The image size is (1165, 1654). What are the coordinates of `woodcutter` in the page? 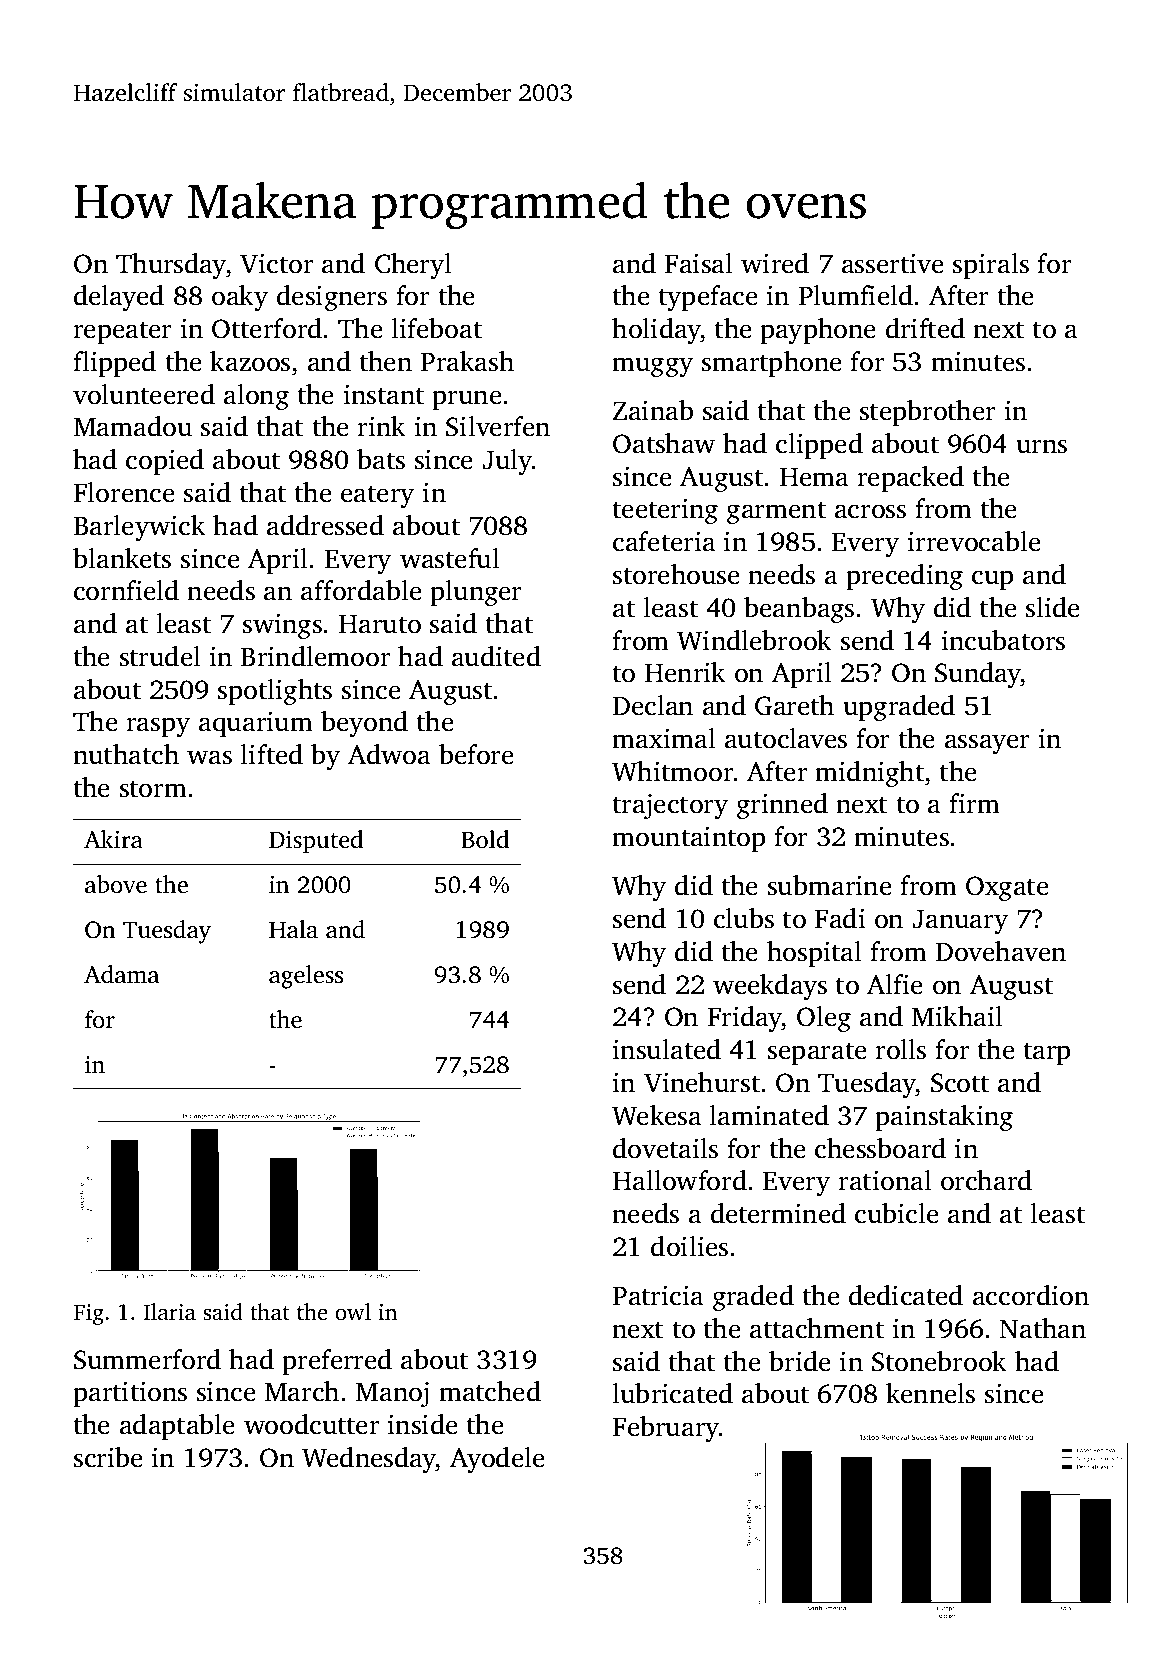 It's located at (312, 1424).
